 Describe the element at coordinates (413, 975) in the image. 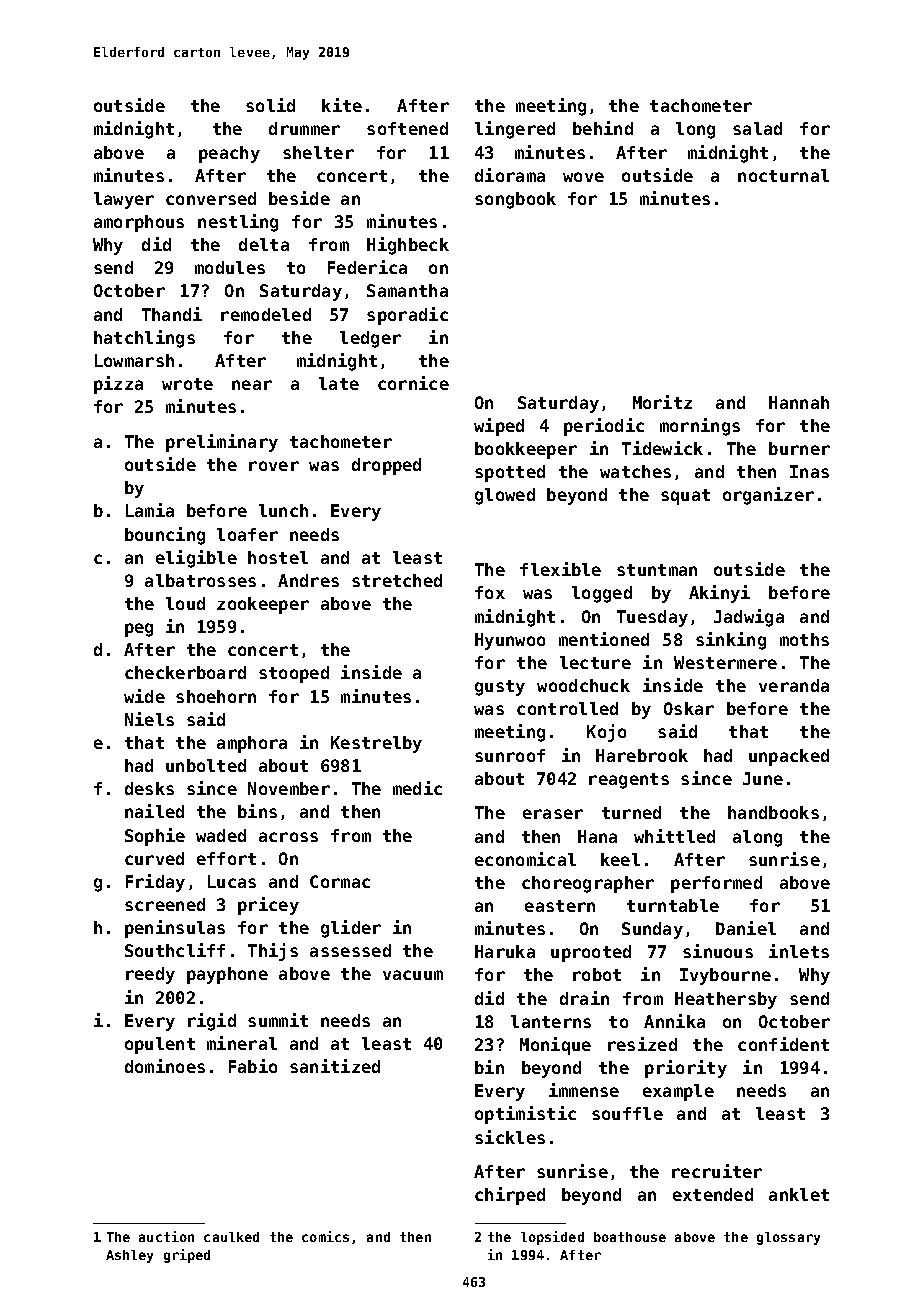

I see `vacuum` at that location.
